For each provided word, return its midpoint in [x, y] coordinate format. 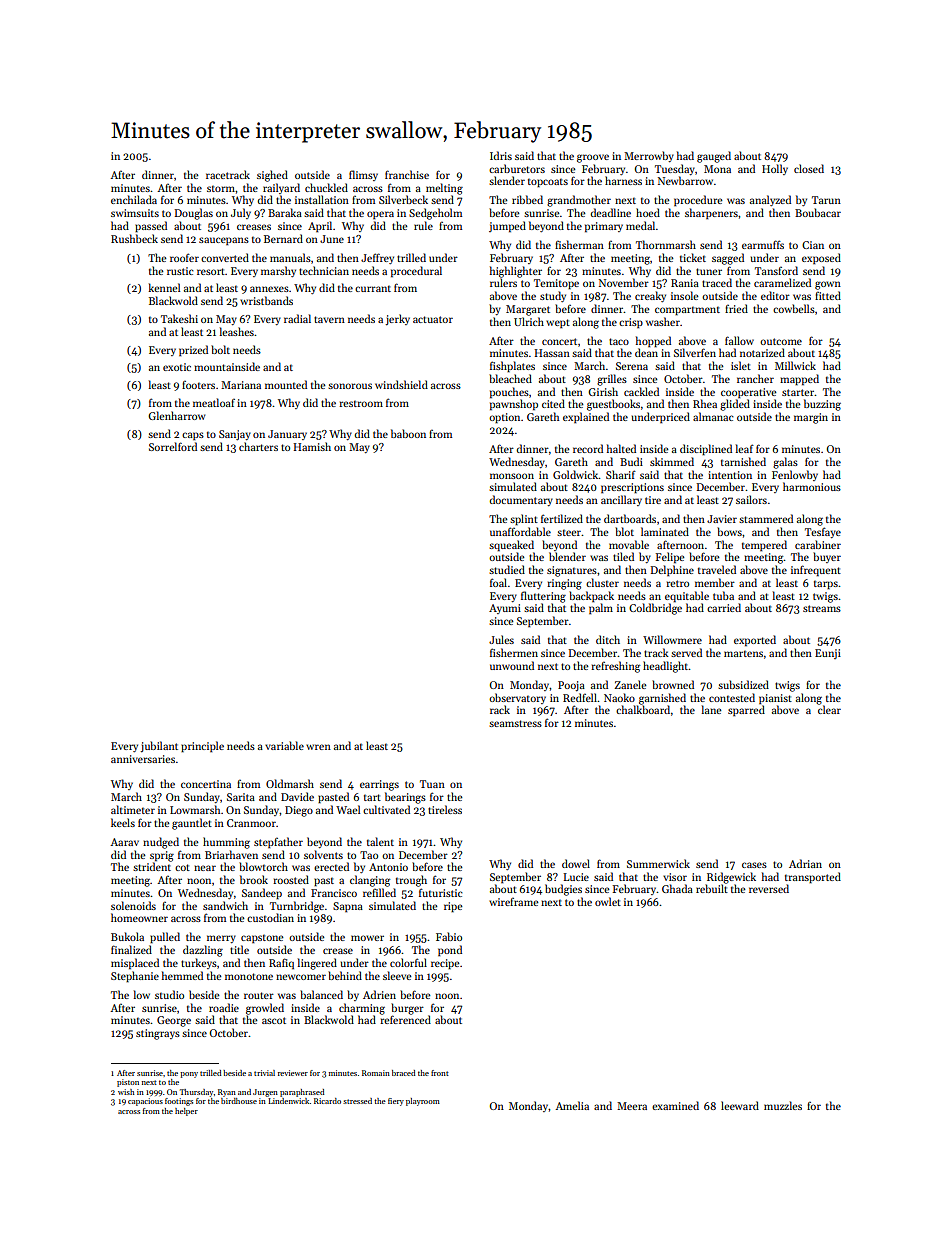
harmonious [812, 486]
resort [211, 271]
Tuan [432, 784]
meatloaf [214, 402]
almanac [713, 416]
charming [362, 1009]
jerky [397, 320]
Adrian [805, 863]
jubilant [159, 747]
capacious [145, 1102]
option [504, 418]
